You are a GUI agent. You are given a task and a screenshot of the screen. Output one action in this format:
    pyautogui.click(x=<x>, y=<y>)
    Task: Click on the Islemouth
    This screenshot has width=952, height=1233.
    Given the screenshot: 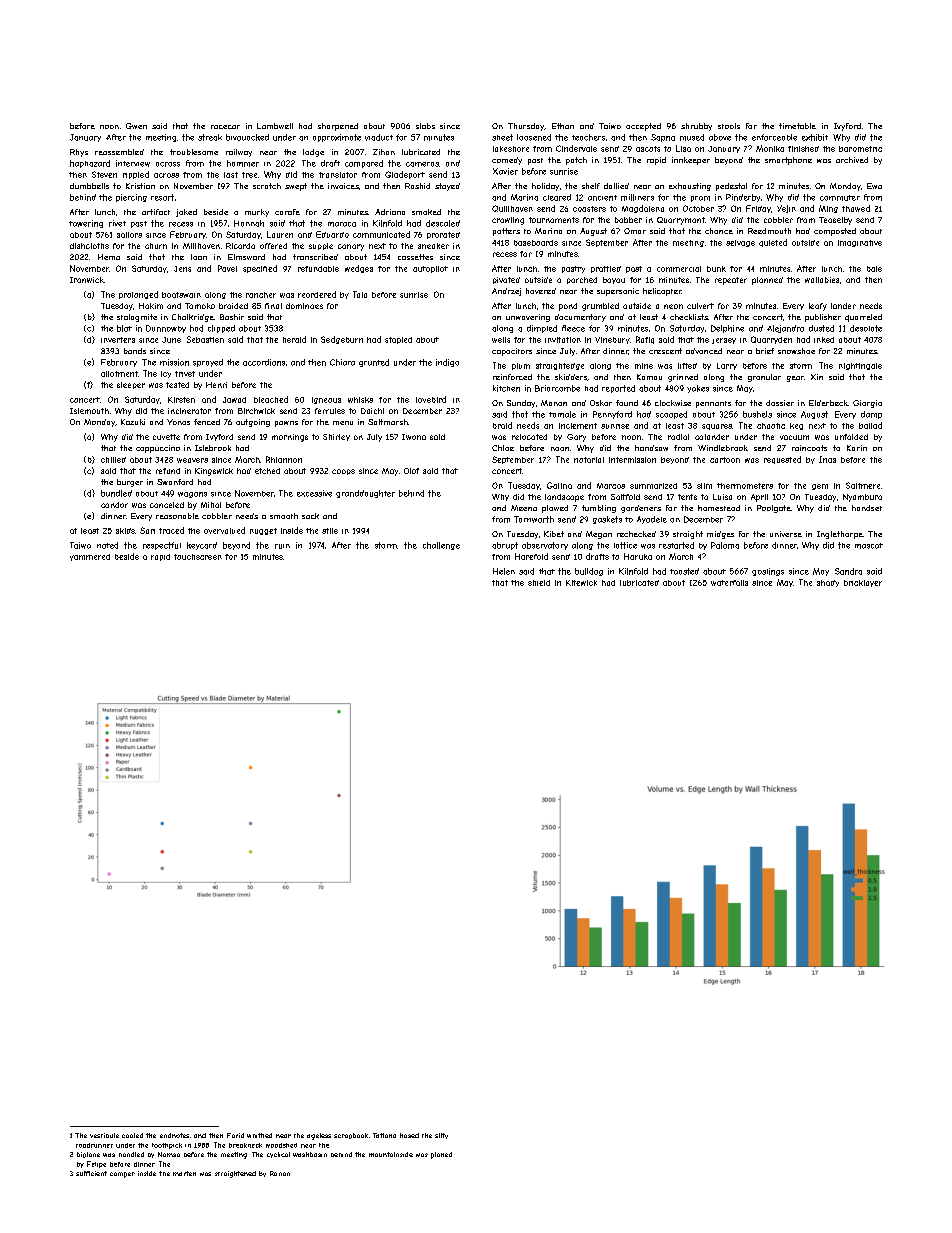 What is the action you would take?
    pyautogui.click(x=89, y=411)
